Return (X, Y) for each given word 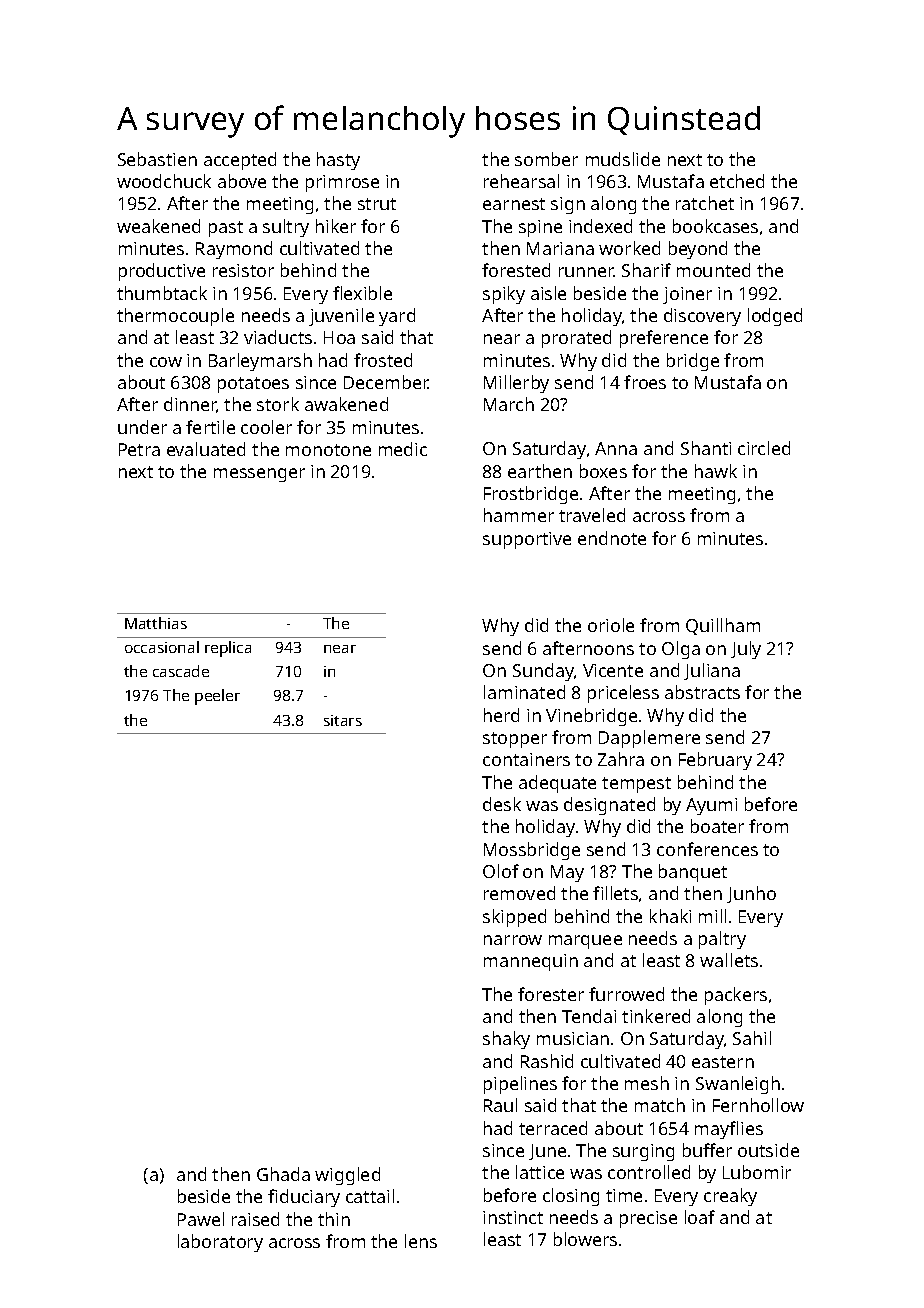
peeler (217, 697)
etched (737, 181)
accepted (240, 161)
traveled (592, 515)
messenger (259, 475)
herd (501, 715)
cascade (181, 671)
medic (403, 449)
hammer (519, 515)
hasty (338, 161)
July (746, 650)
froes (645, 382)
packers (736, 996)
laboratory (220, 1243)
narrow (513, 940)
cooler (266, 427)
